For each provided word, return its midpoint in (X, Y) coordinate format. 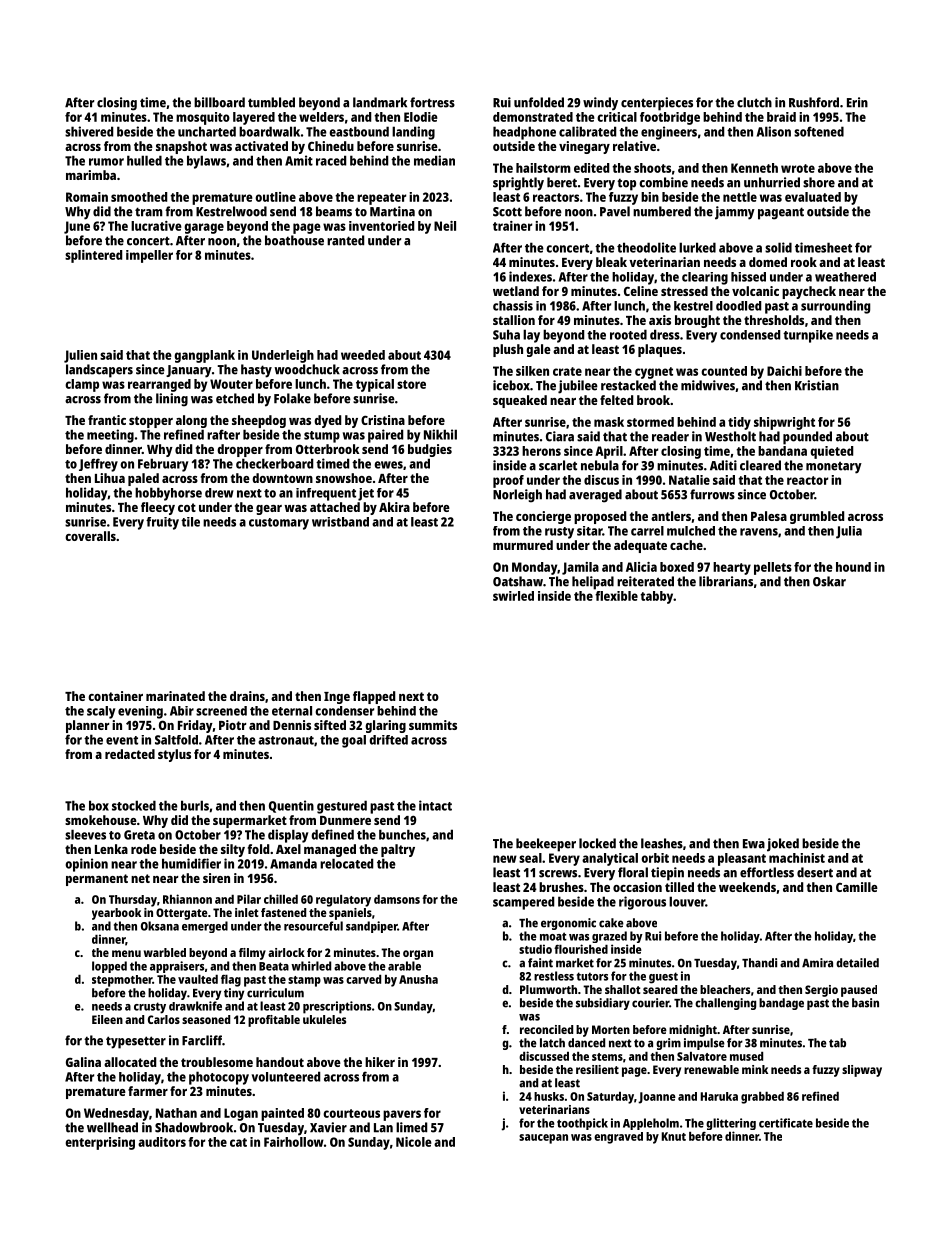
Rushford (814, 102)
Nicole (414, 1142)
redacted (130, 754)
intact (435, 805)
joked (783, 845)
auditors (162, 1142)
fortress (432, 102)
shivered (89, 131)
